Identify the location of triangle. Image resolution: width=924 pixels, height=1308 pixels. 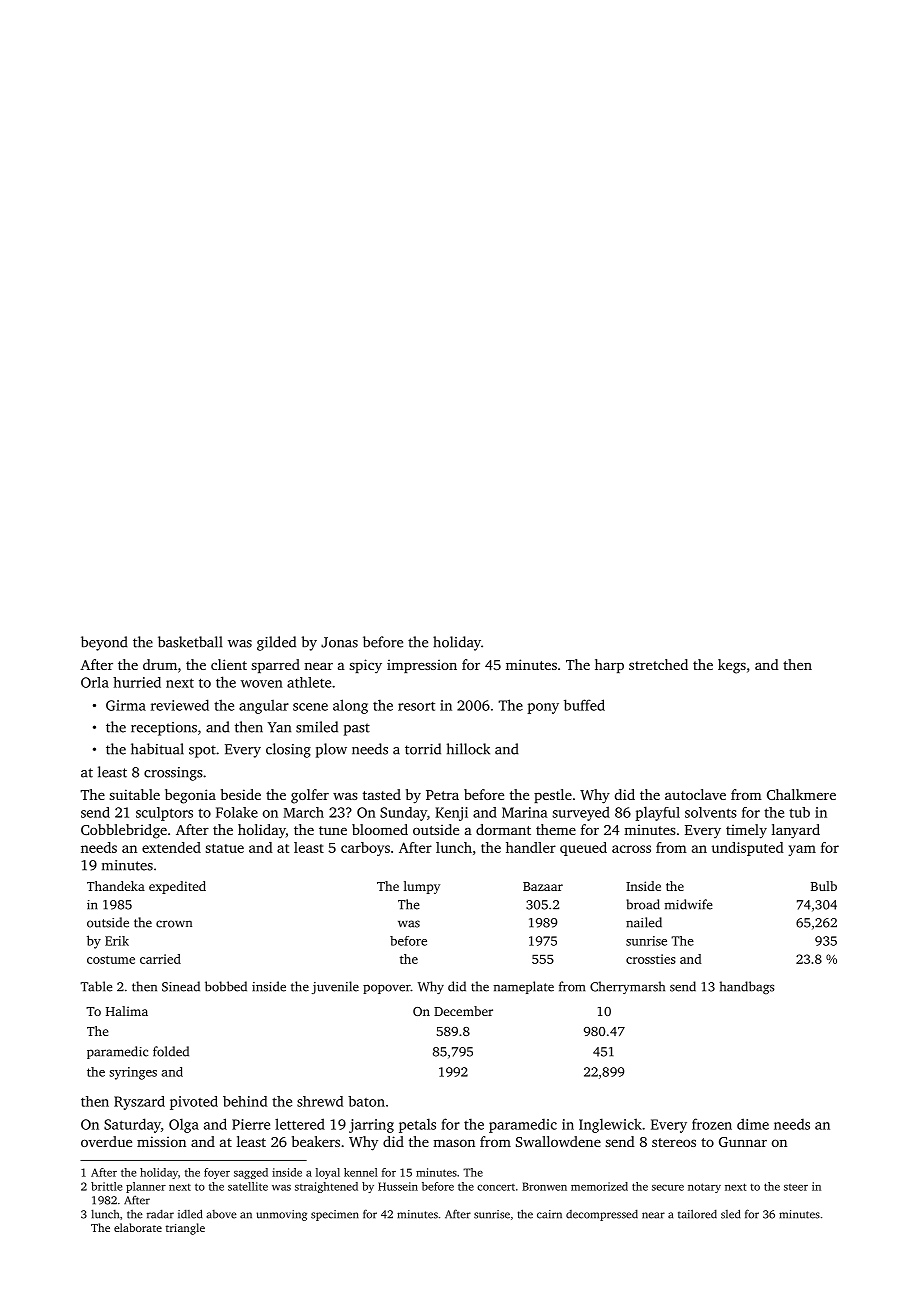
(185, 1229).
